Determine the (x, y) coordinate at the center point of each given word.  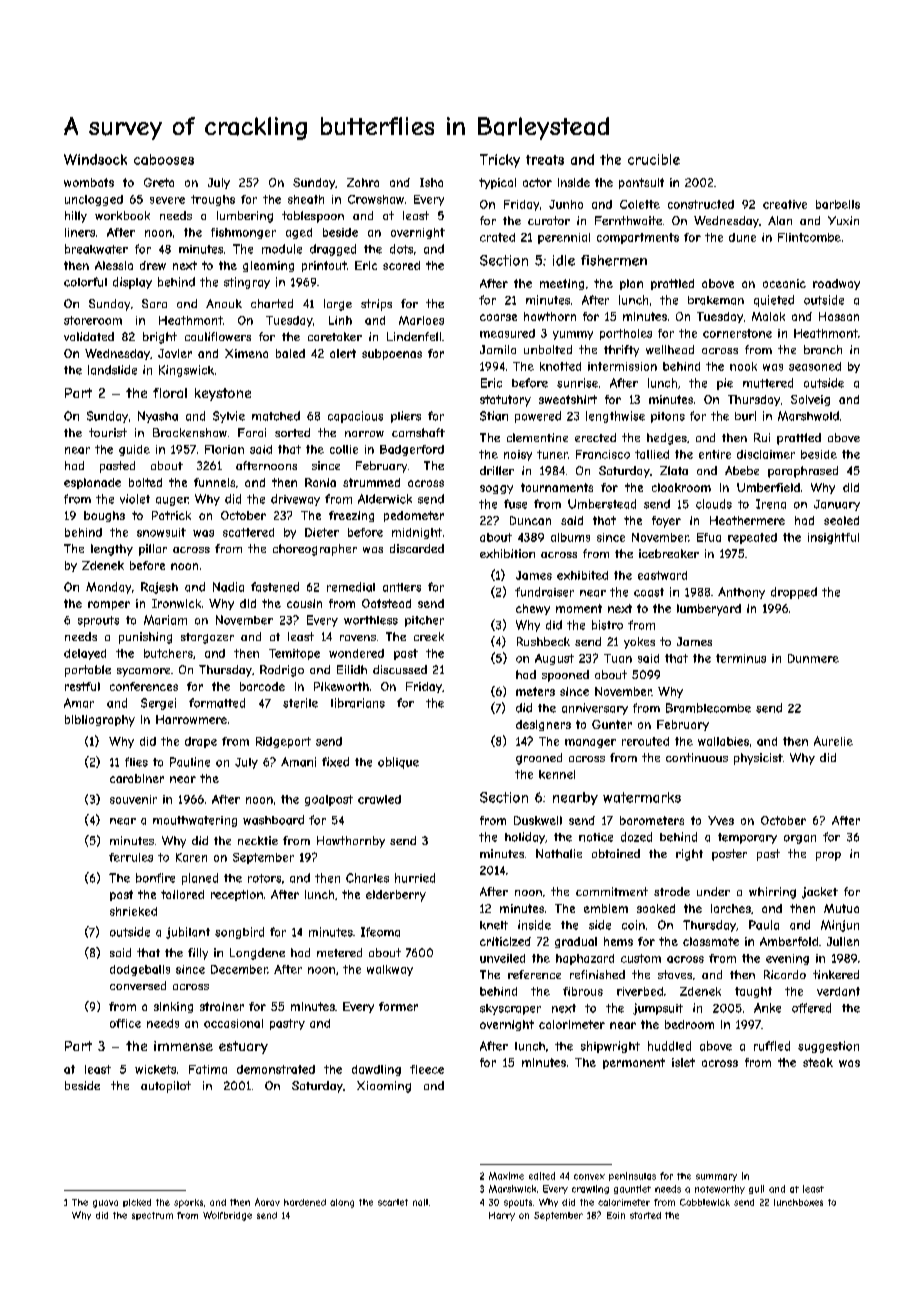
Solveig (810, 400)
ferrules (131, 857)
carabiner (137, 778)
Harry (502, 1216)
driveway (295, 500)
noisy (518, 455)
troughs (213, 200)
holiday (525, 838)
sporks (188, 1203)
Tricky (500, 161)
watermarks (642, 797)
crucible (654, 159)
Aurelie (833, 741)
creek (429, 636)
